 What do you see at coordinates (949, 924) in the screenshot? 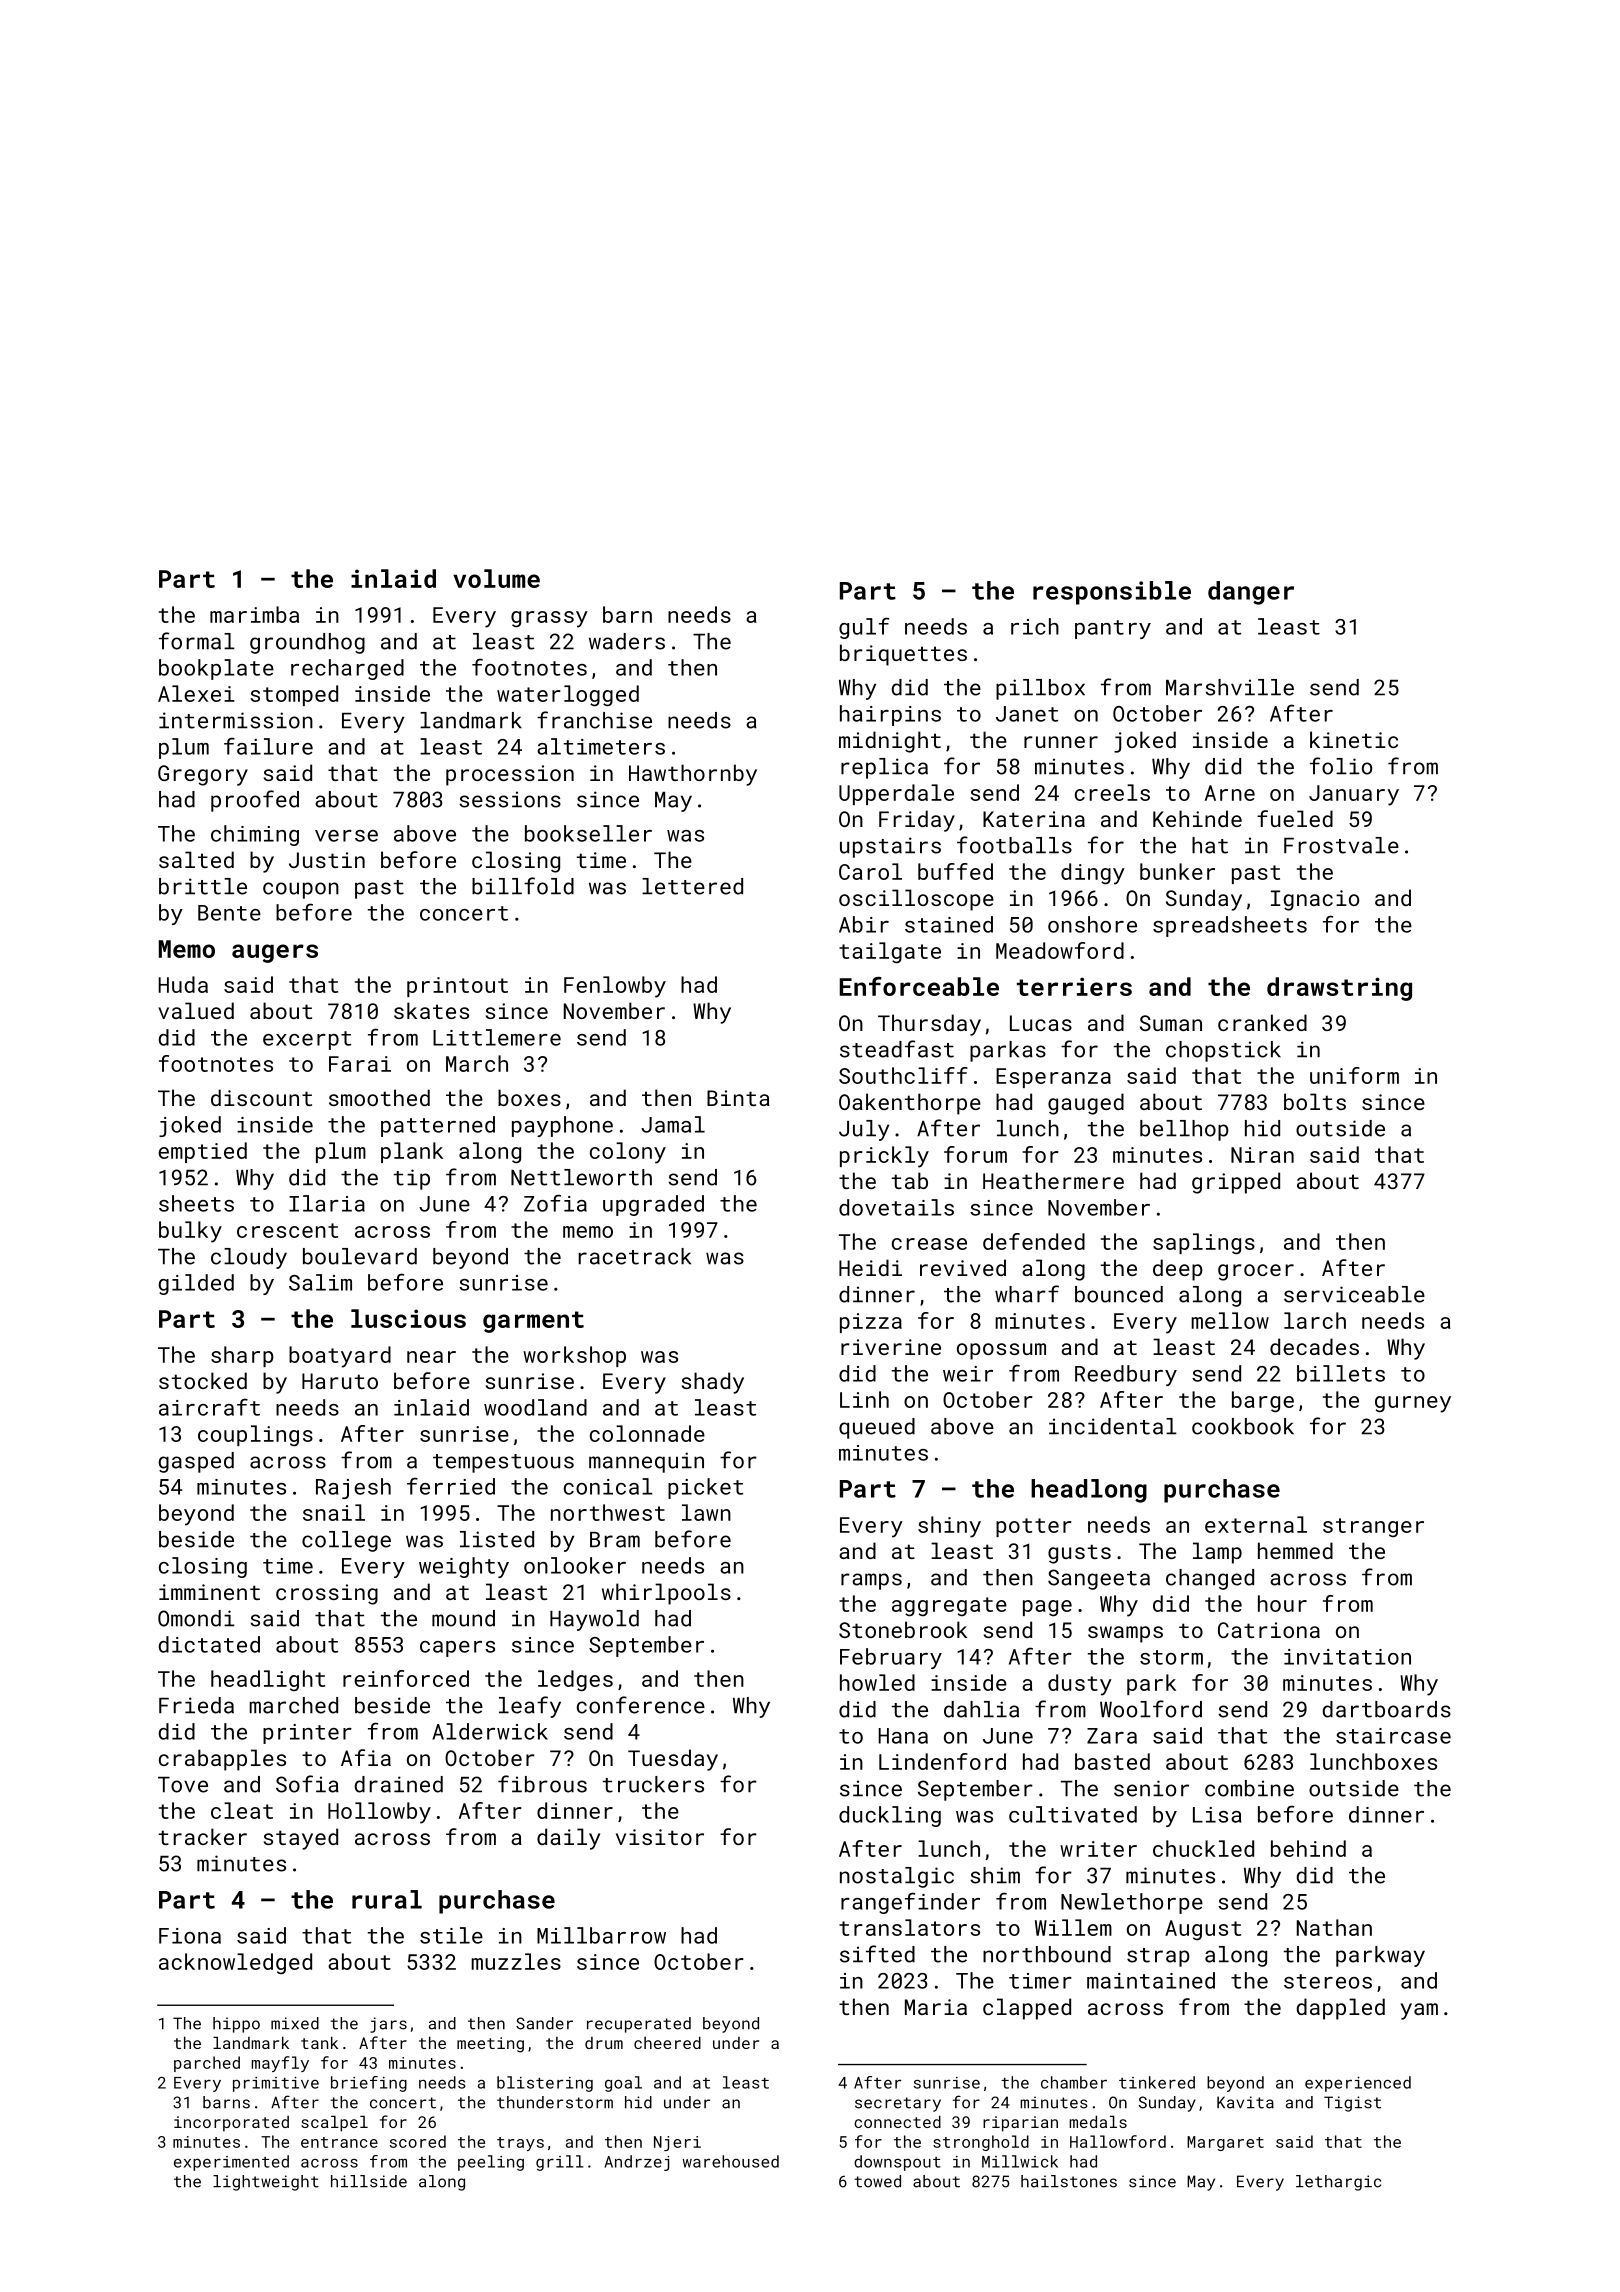
I see `stained` at bounding box center [949, 924].
